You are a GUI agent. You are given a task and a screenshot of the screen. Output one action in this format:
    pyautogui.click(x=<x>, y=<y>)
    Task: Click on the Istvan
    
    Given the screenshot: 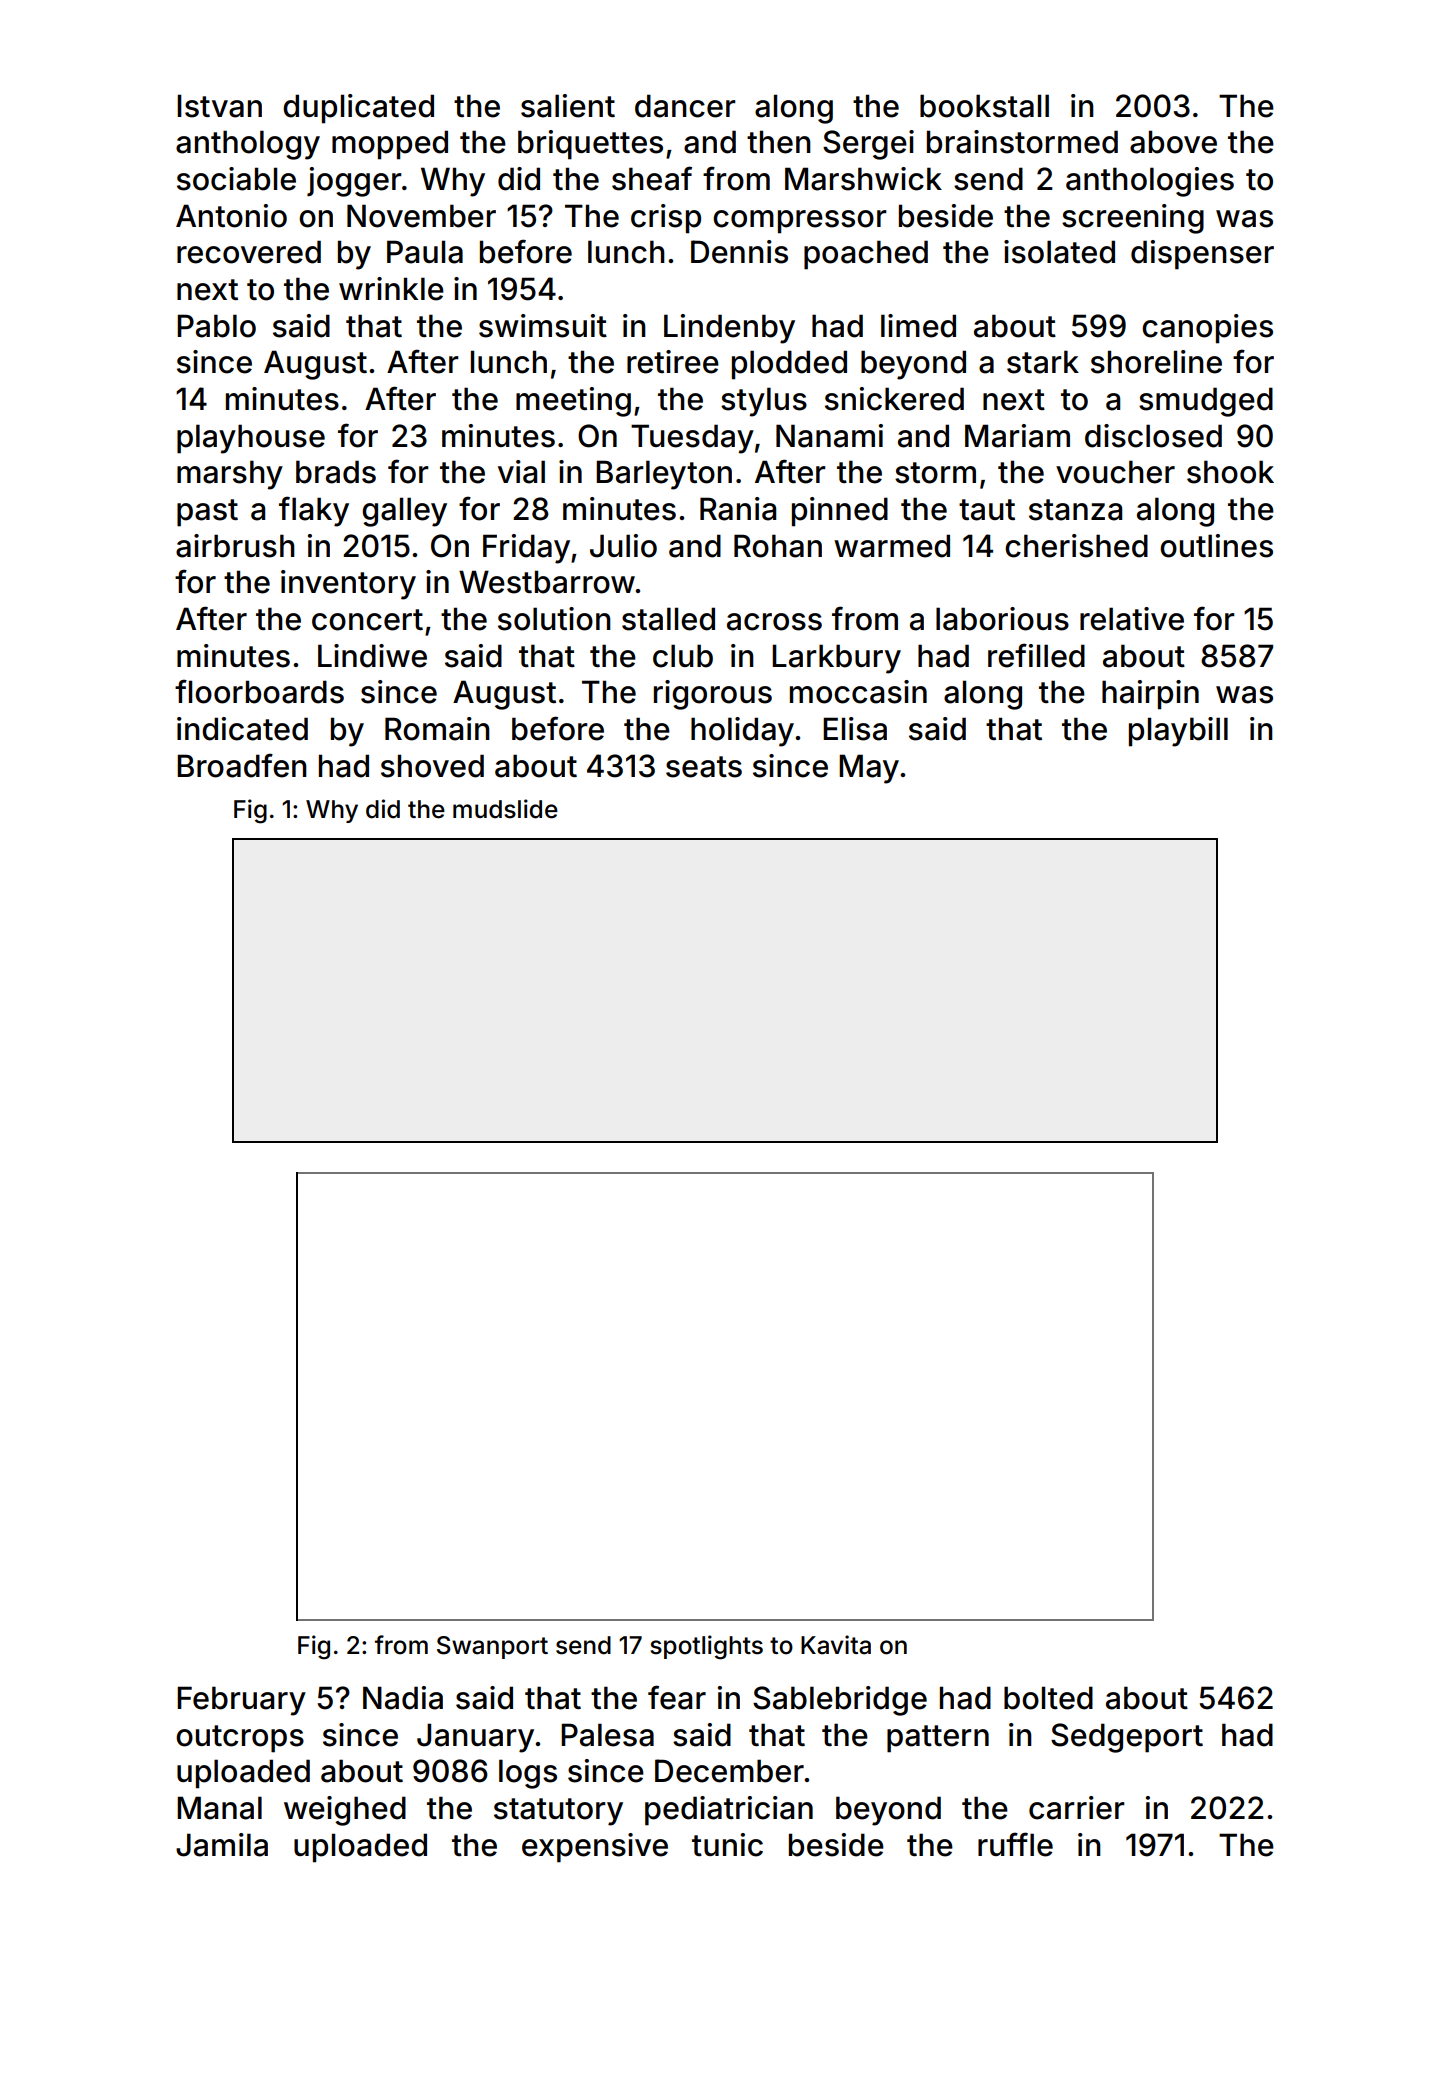 What is the action you would take?
    pyautogui.click(x=219, y=106)
